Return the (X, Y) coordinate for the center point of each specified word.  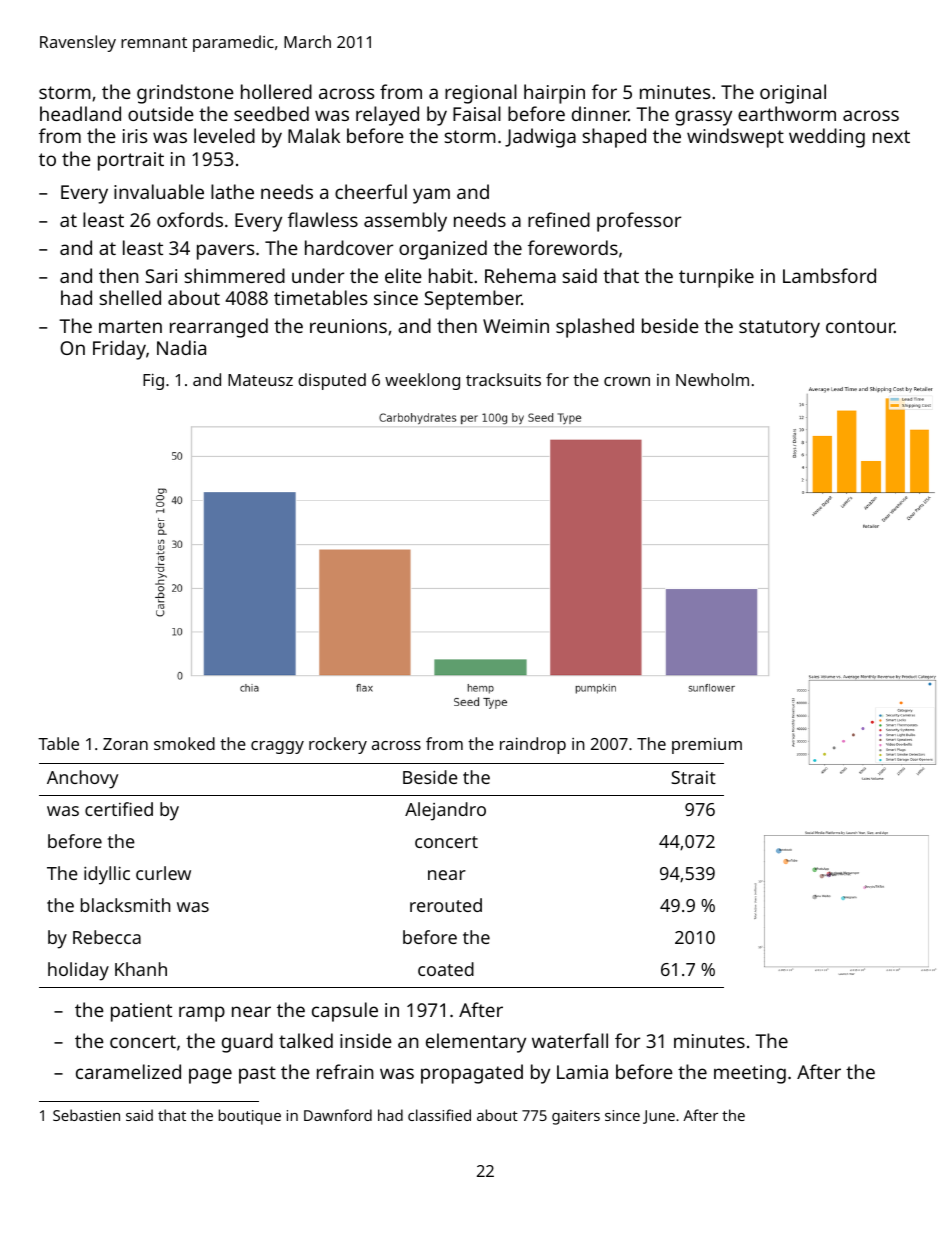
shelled (130, 297)
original (793, 94)
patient (141, 1012)
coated (446, 969)
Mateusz (260, 380)
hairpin (554, 94)
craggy (277, 747)
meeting (750, 1074)
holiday (78, 971)
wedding (827, 138)
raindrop (533, 745)
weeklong (422, 381)
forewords (573, 247)
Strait (693, 777)
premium (707, 746)
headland (80, 113)
